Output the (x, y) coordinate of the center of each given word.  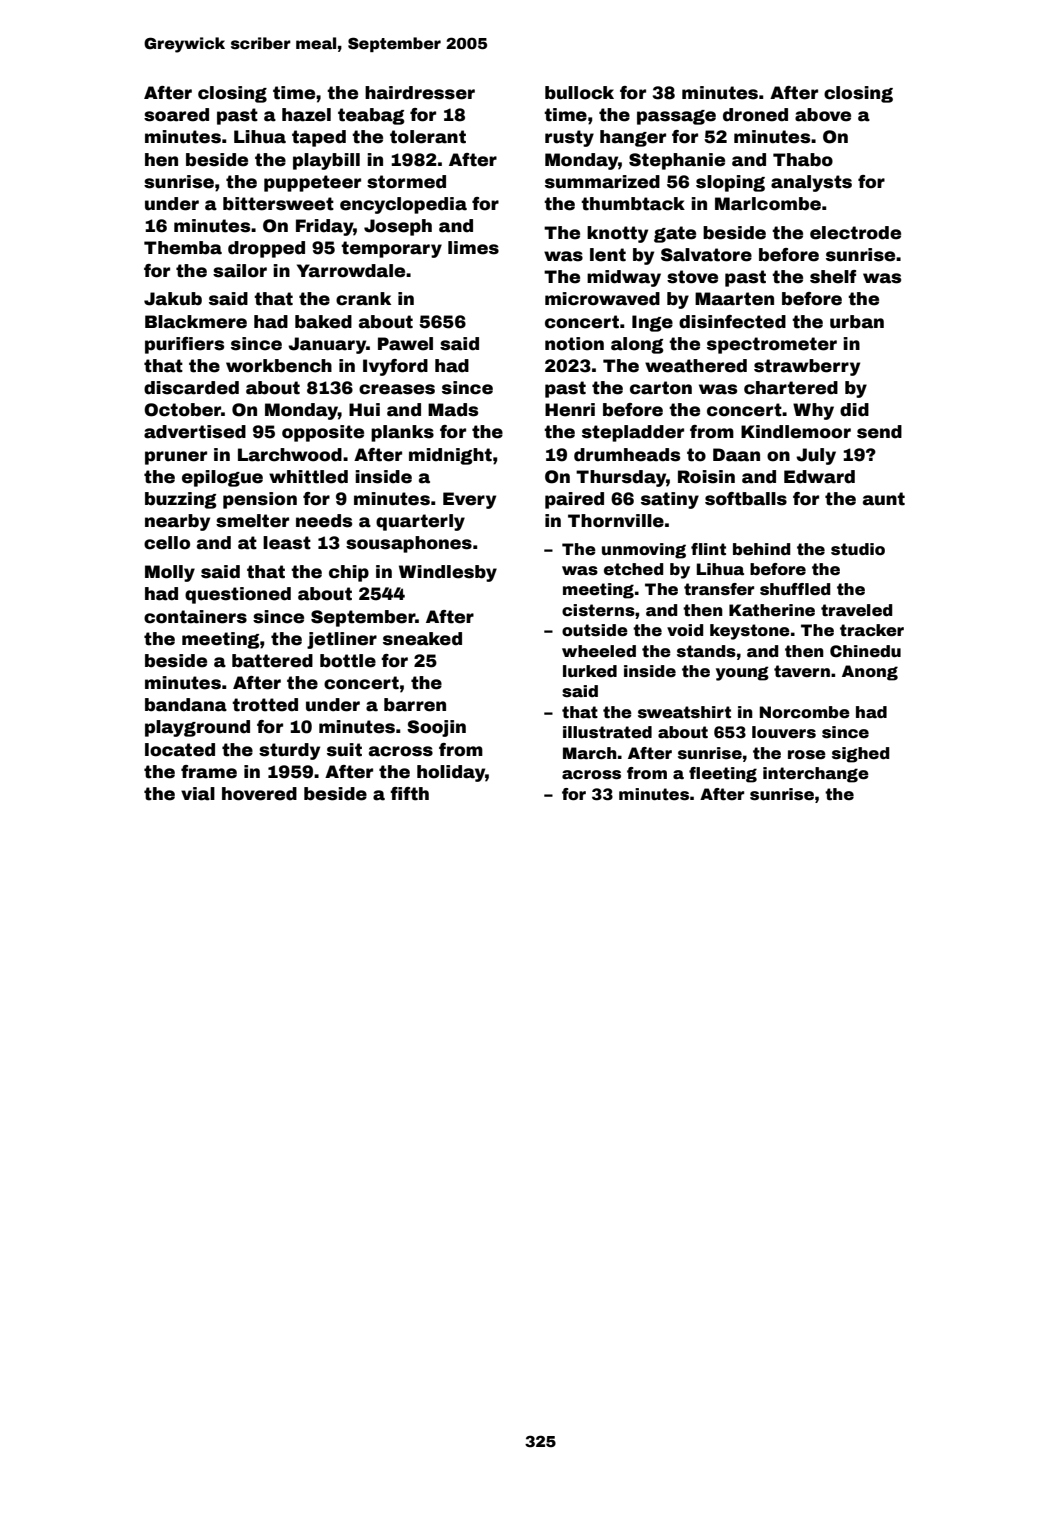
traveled (856, 610)
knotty (617, 234)
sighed (860, 755)
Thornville (616, 521)
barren (415, 705)
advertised (195, 432)
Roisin (706, 477)
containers (195, 617)
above (823, 115)
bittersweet (278, 204)
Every (469, 500)
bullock (579, 93)
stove (692, 277)
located (180, 750)
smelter (252, 521)
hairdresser (420, 93)
